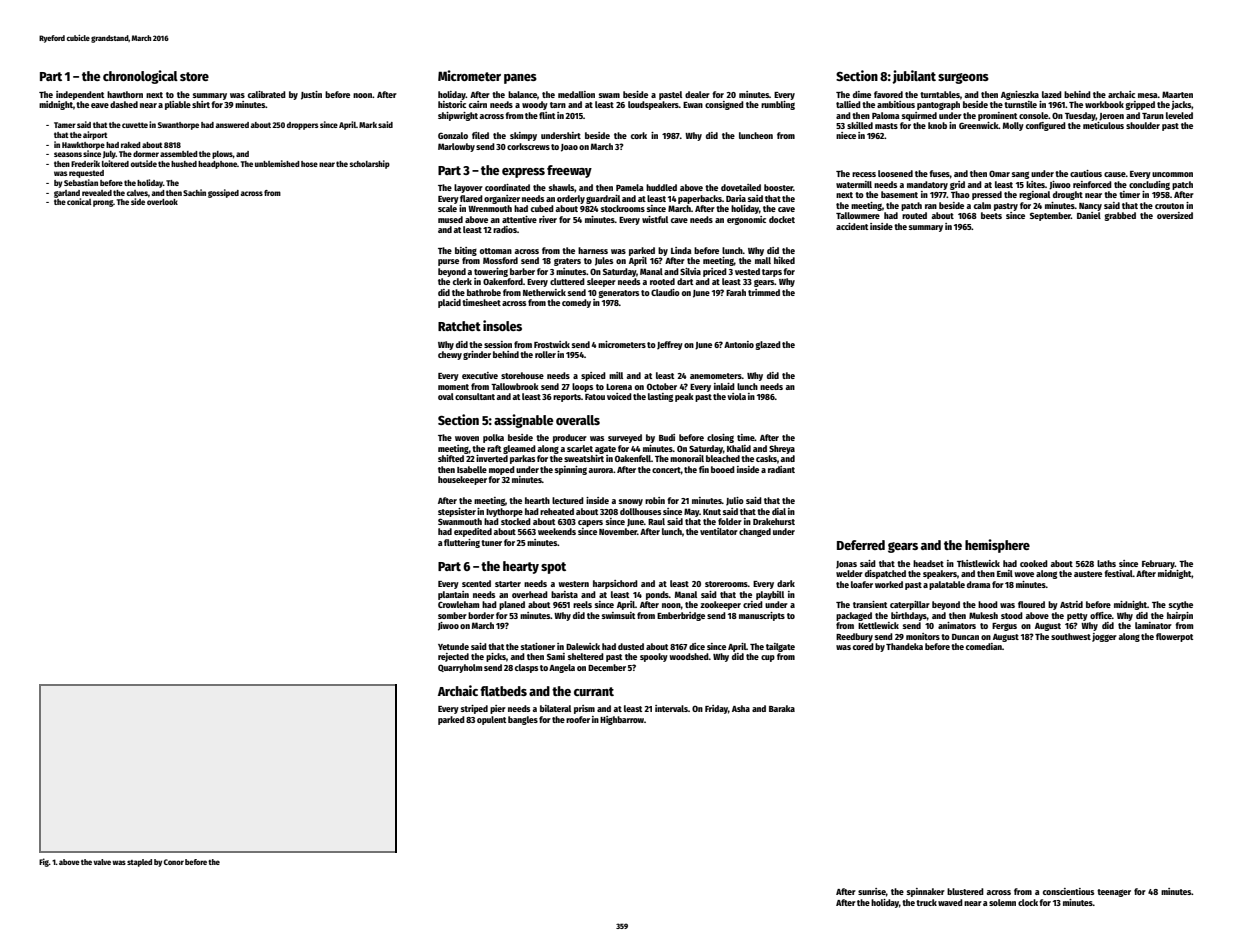 The height and width of the image is (952, 1233). What do you see at coordinates (451, 458) in the image?
I see `shifted` at bounding box center [451, 458].
